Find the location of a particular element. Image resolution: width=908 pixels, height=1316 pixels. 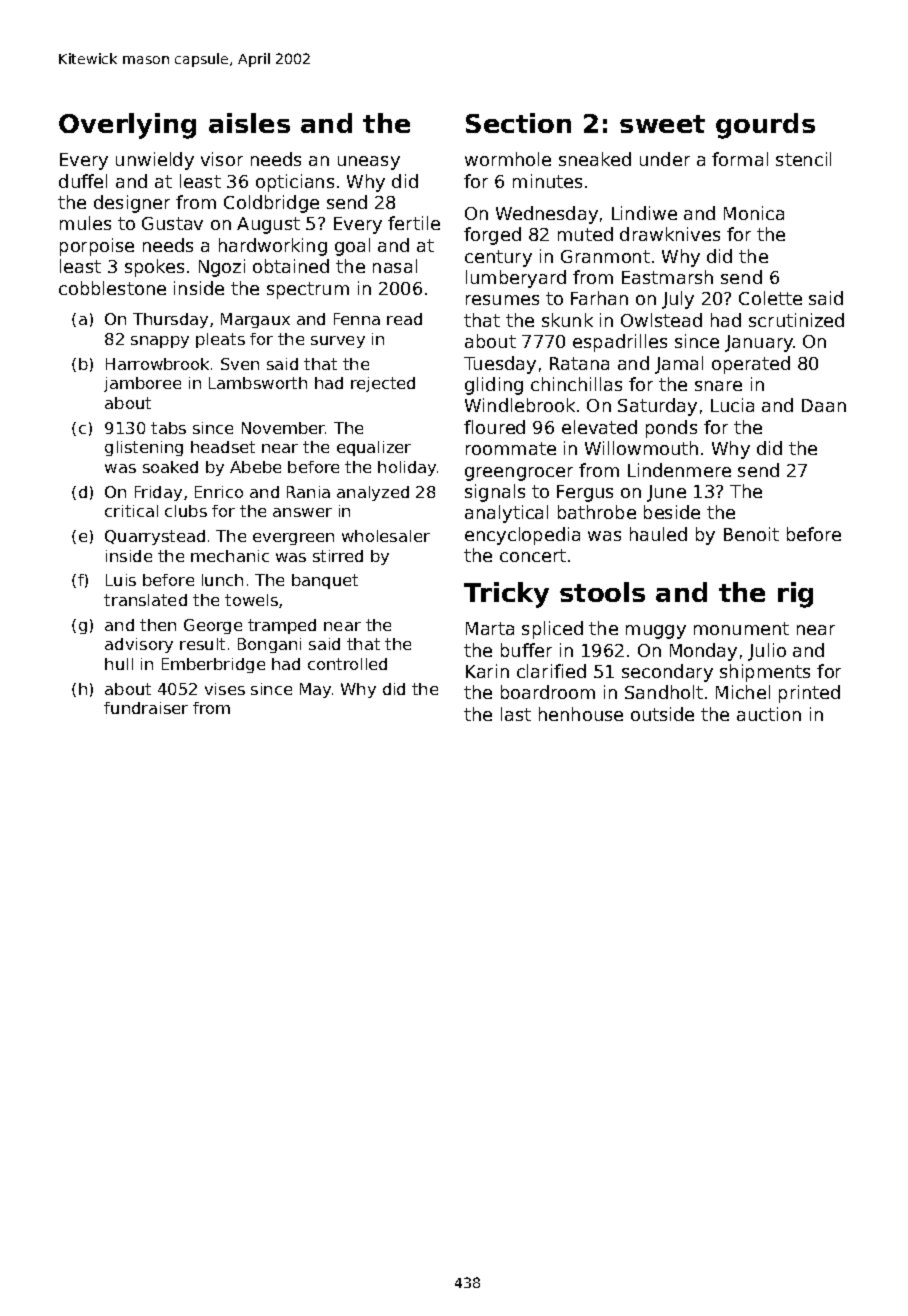

result is located at coordinates (202, 644).
